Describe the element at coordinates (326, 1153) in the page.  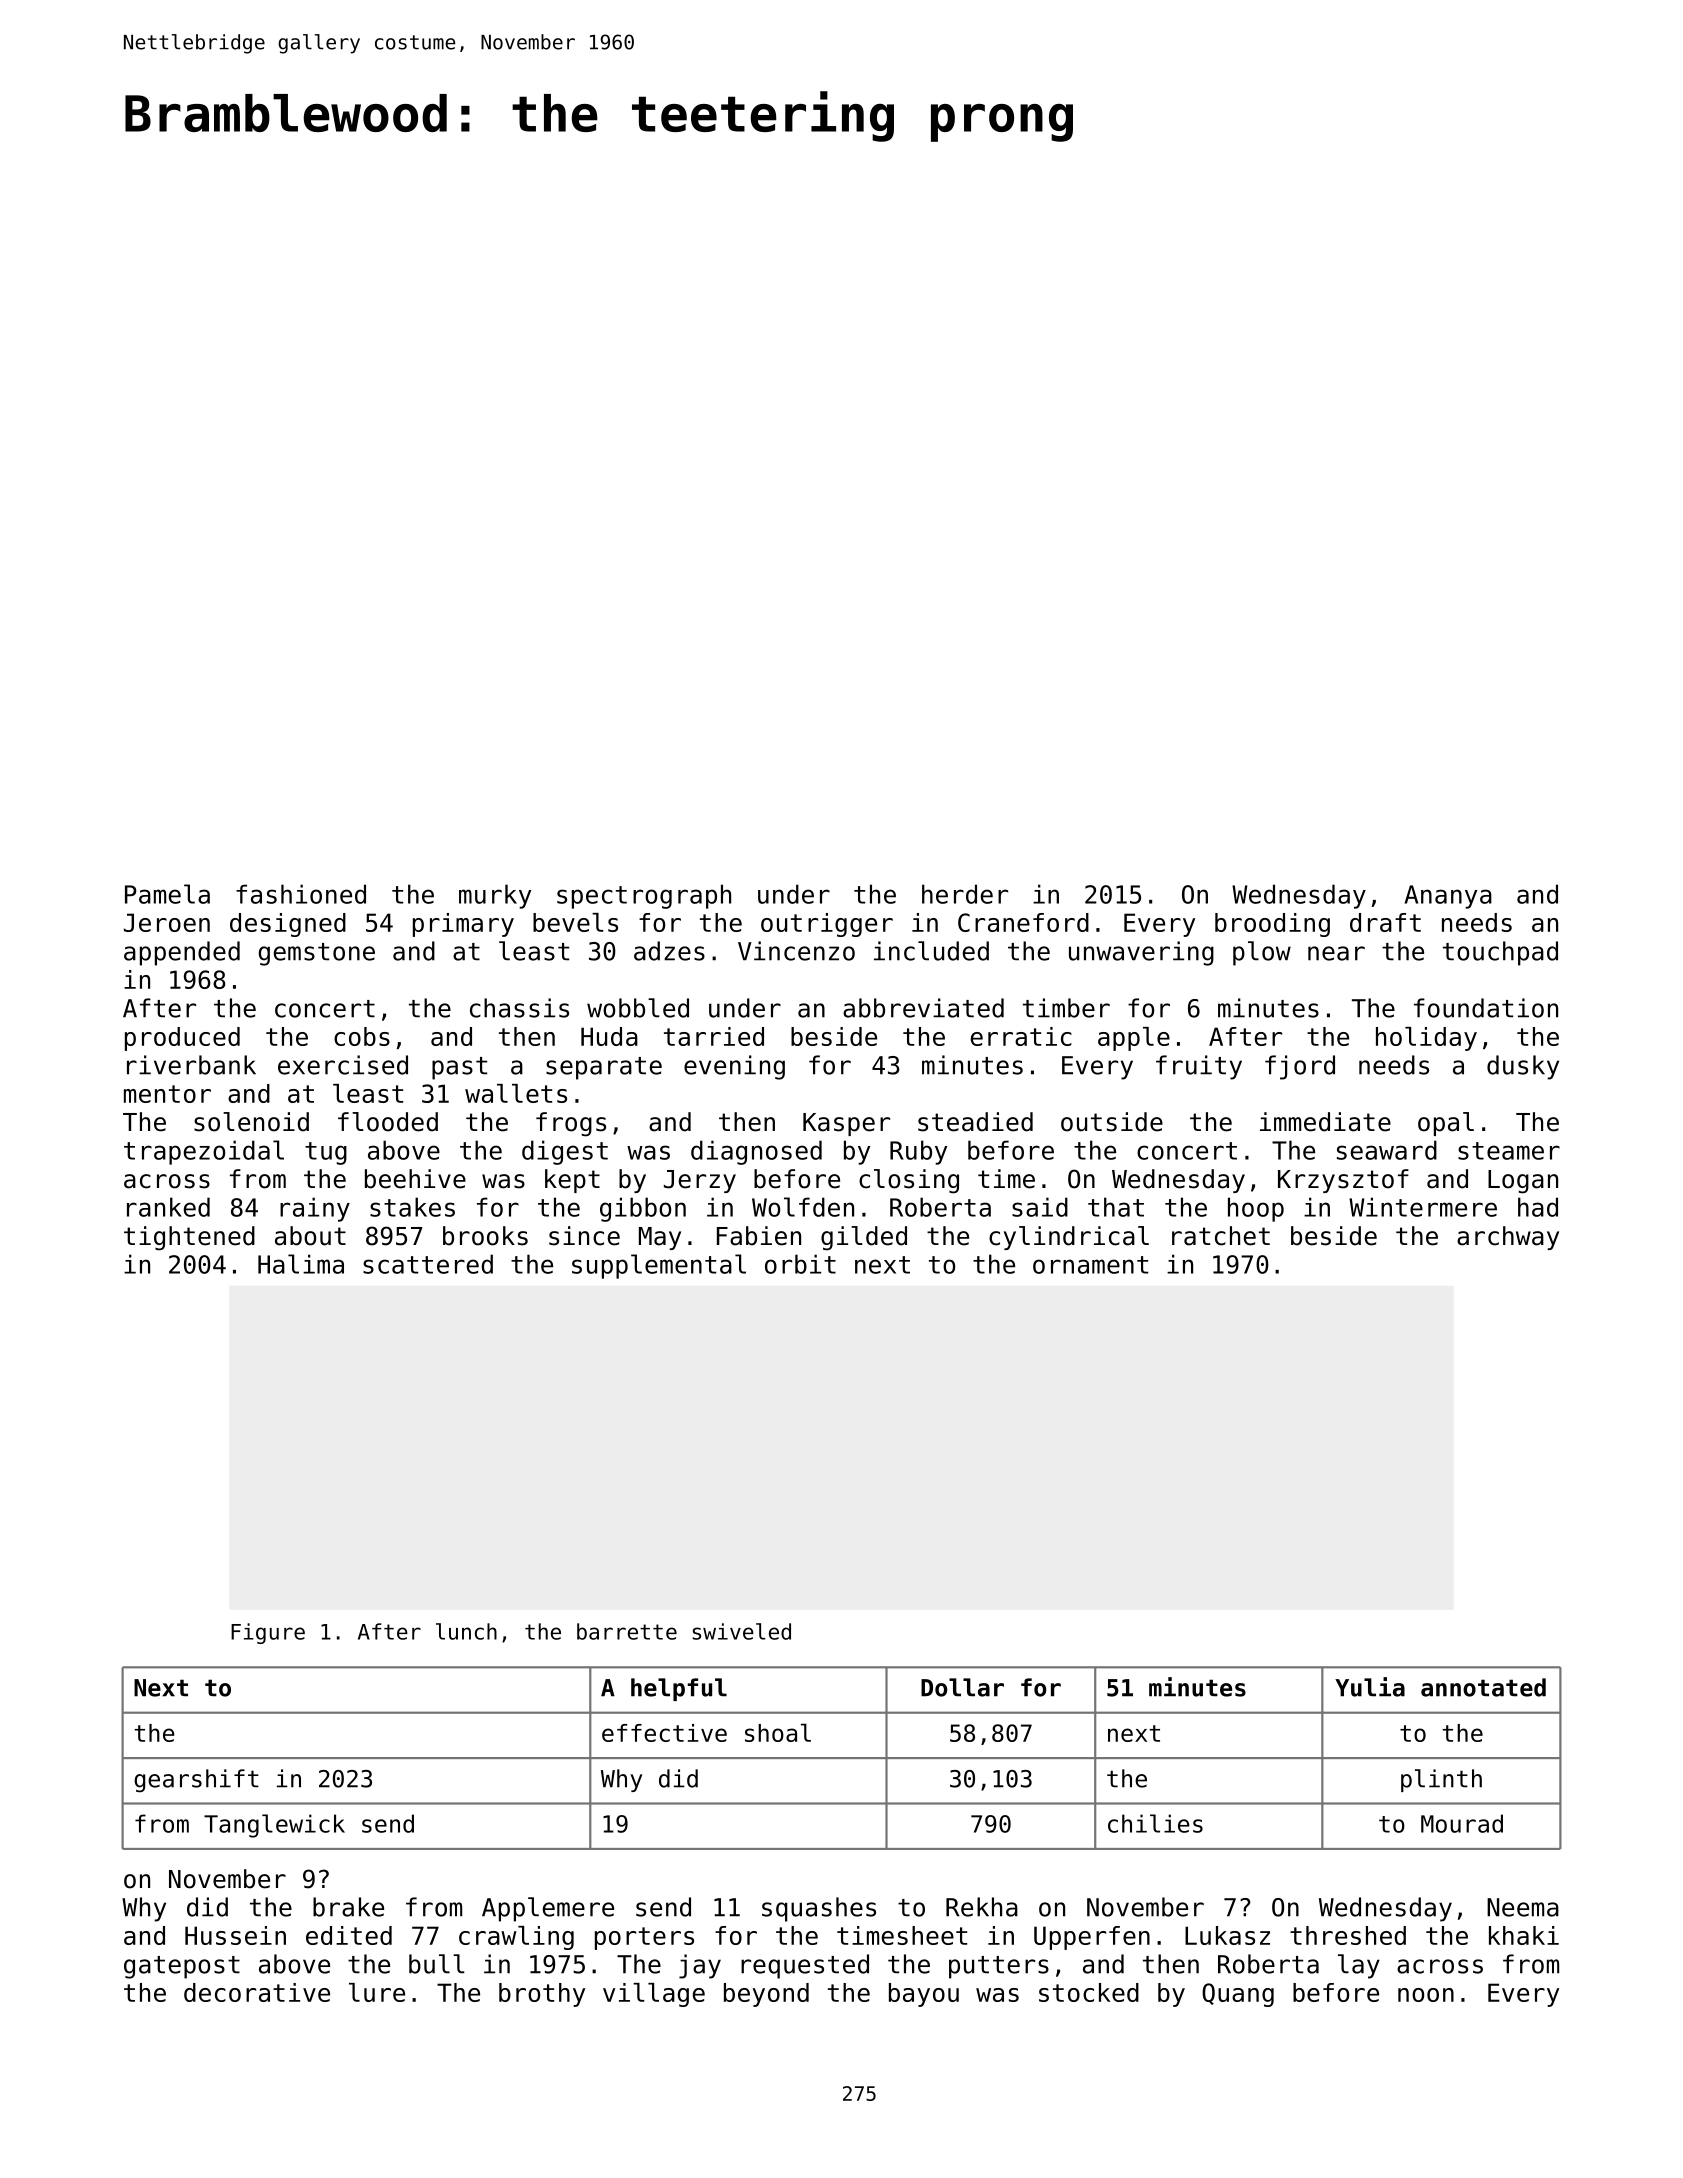
I see `tug` at that location.
